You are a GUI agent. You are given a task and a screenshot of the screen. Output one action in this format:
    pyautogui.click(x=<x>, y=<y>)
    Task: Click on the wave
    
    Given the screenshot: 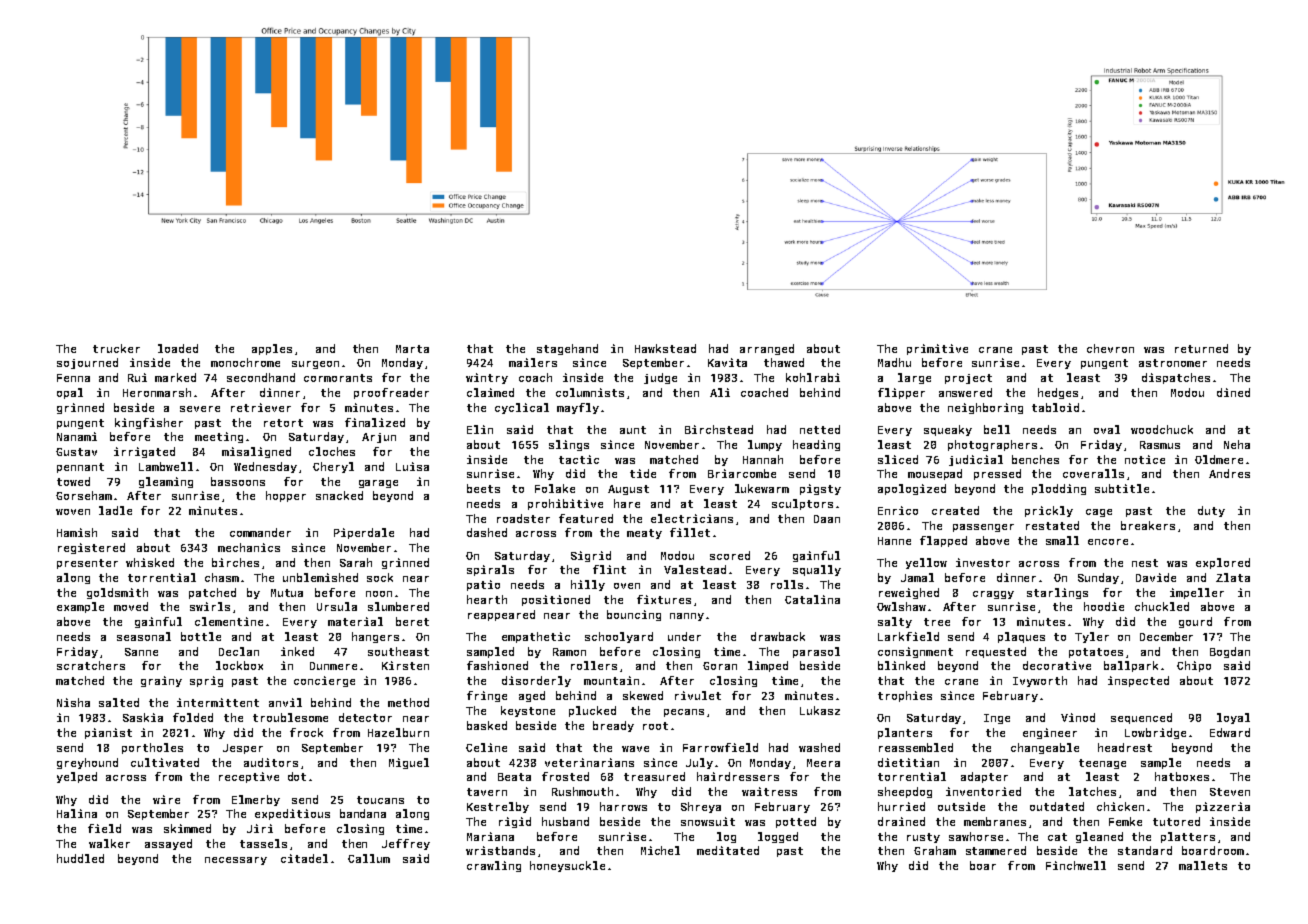 What is the action you would take?
    pyautogui.click(x=635, y=749)
